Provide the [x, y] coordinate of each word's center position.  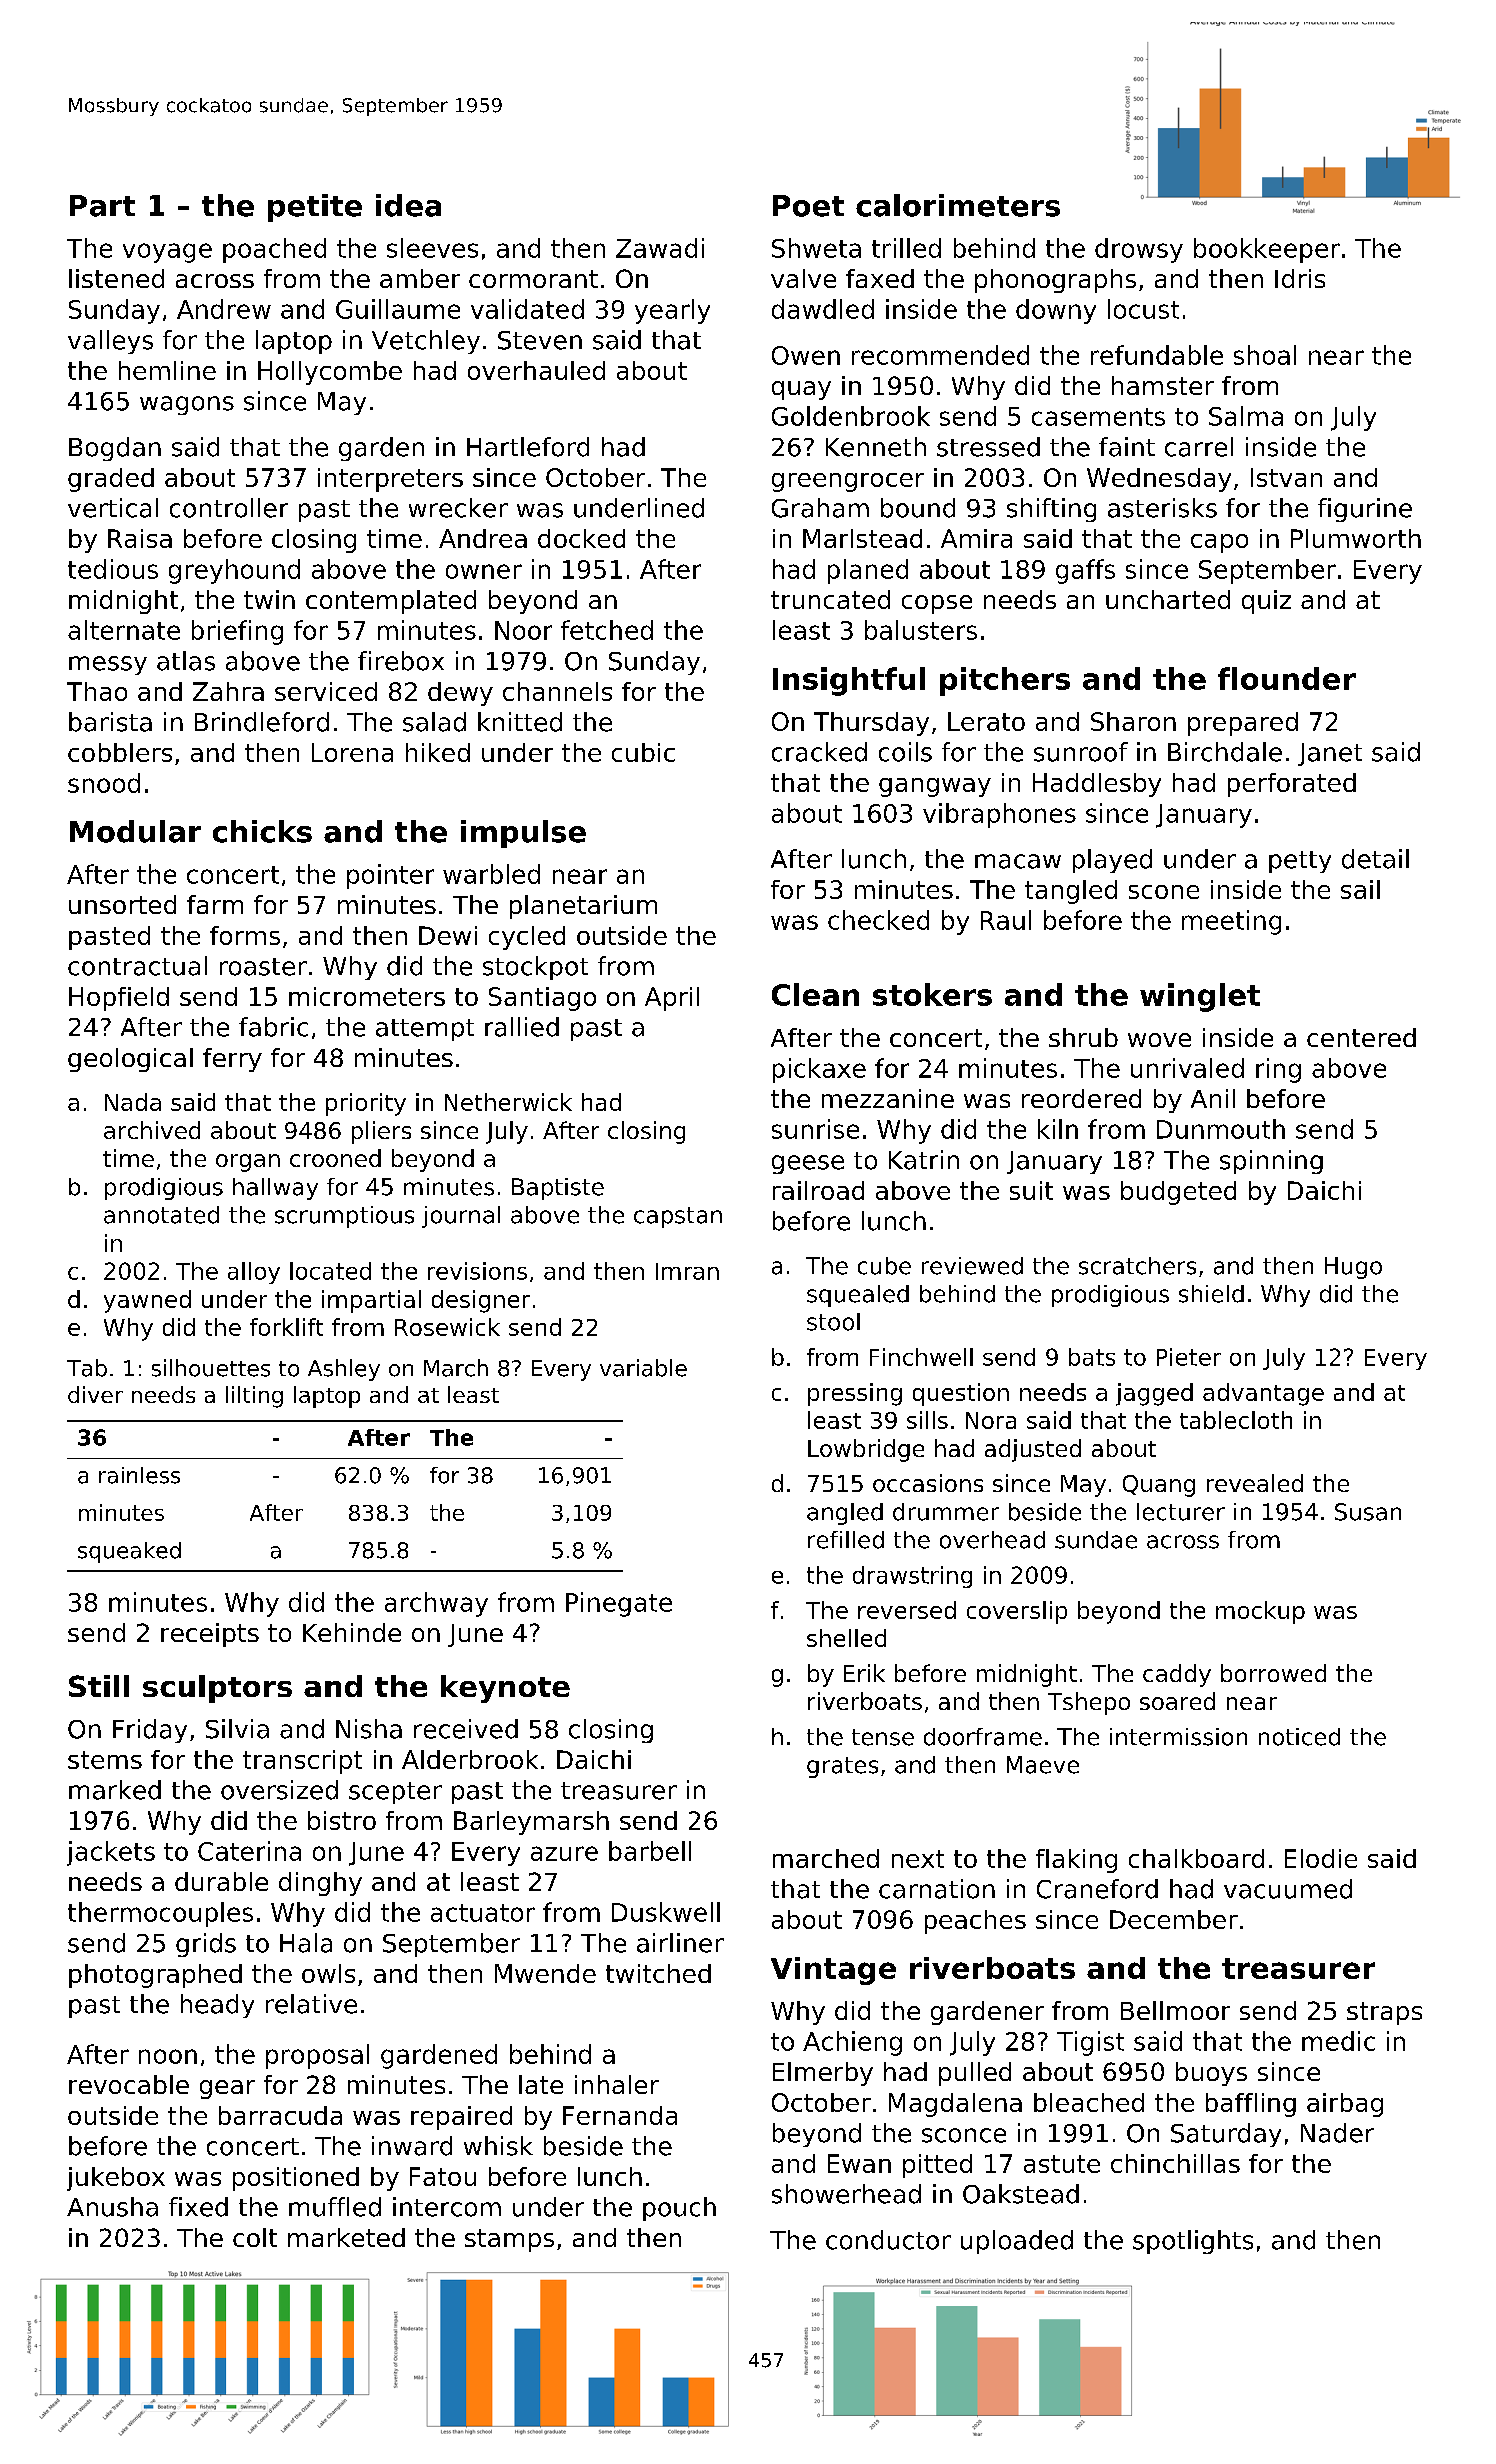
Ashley [344, 1370]
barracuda [280, 2115]
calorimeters [958, 205]
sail [1360, 889]
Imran [687, 1271]
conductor [888, 2240]
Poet [808, 206]
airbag [1345, 2105]
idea [408, 205]
